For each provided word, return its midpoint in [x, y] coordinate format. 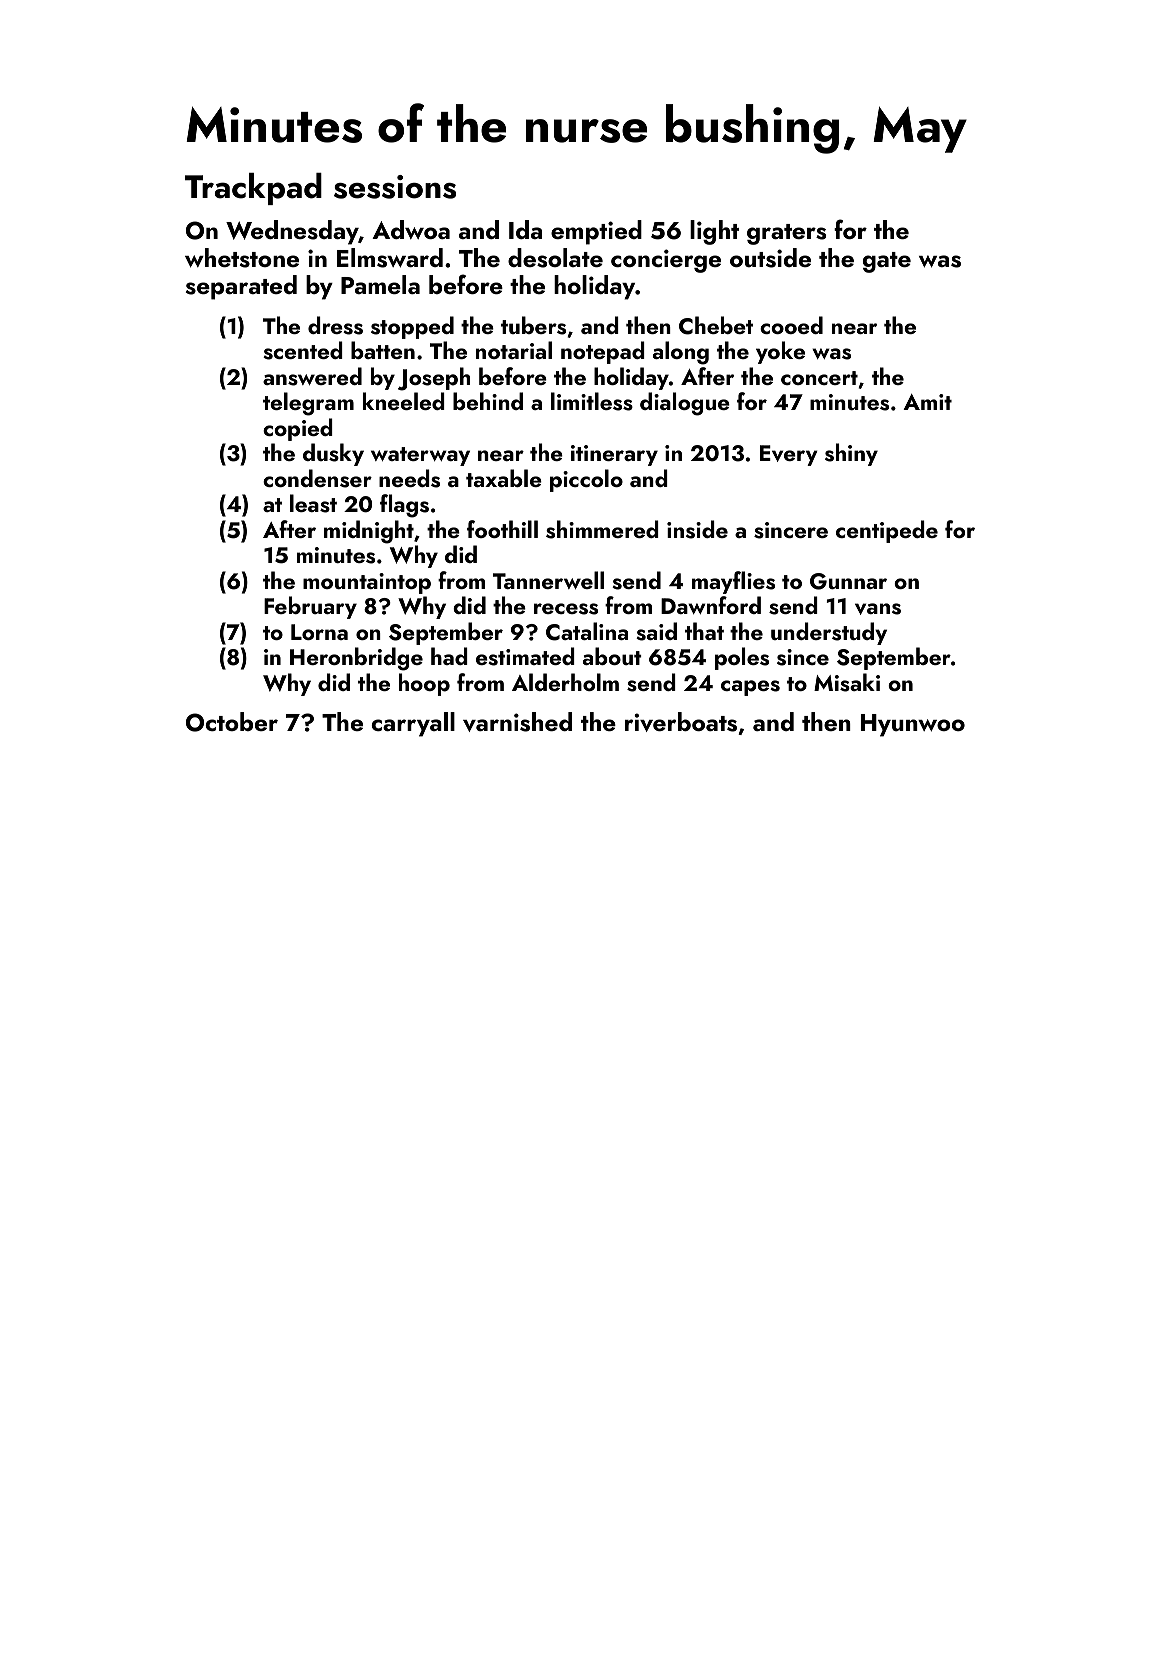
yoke [780, 352]
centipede [887, 531]
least [313, 503]
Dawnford [711, 605]
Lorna [319, 632]
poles [742, 658]
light [714, 232]
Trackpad [253, 189]
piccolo [586, 480]
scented [303, 350]
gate [887, 262]
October [232, 722]
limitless [592, 401]
